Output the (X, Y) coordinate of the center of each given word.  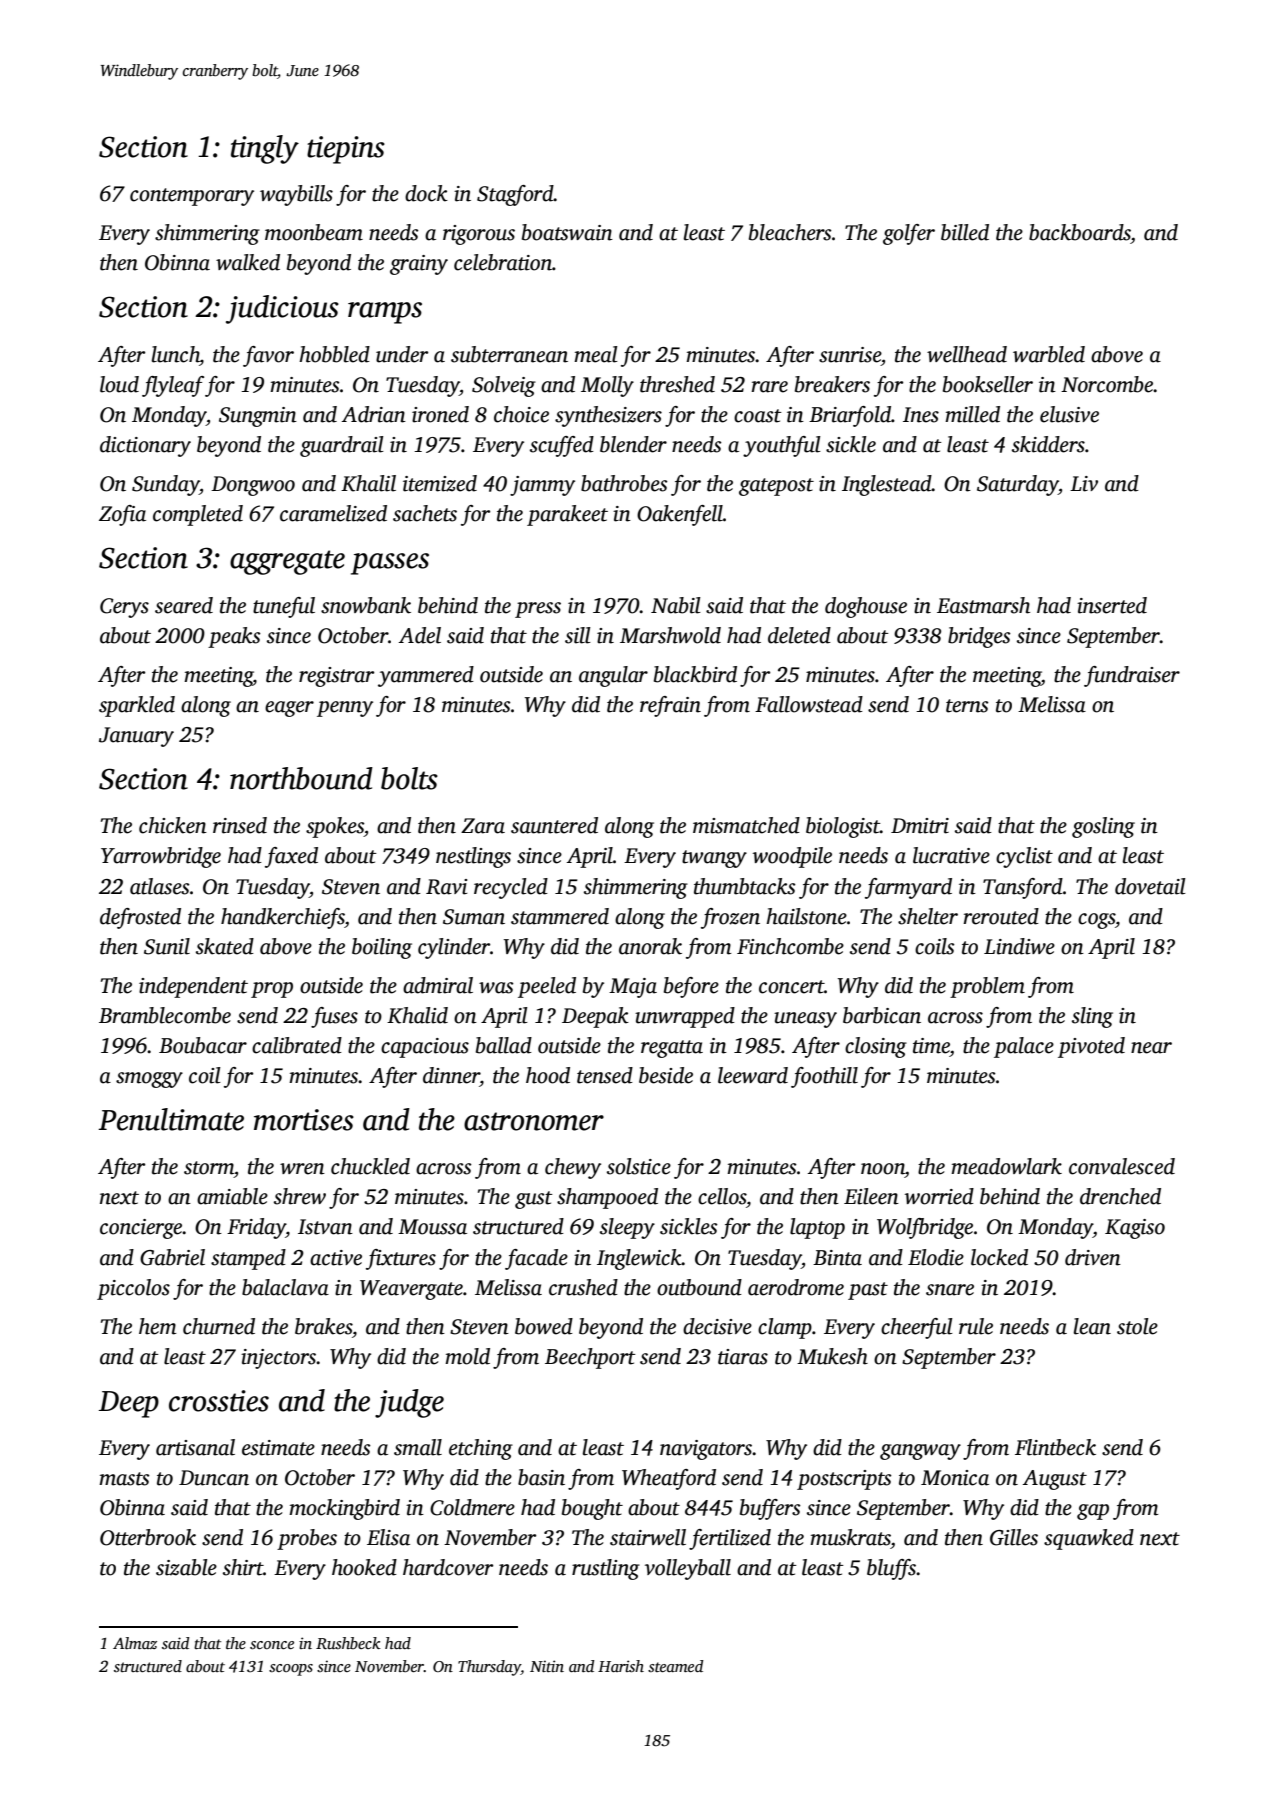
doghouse (866, 607)
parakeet (567, 515)
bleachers (790, 232)
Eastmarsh (983, 605)
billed (965, 232)
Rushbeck (348, 1643)
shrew (300, 1196)
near (1151, 1048)
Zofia (122, 515)
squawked (1089, 1539)
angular (613, 676)
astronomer (534, 1121)
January (136, 737)
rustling (606, 1569)
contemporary (192, 197)
